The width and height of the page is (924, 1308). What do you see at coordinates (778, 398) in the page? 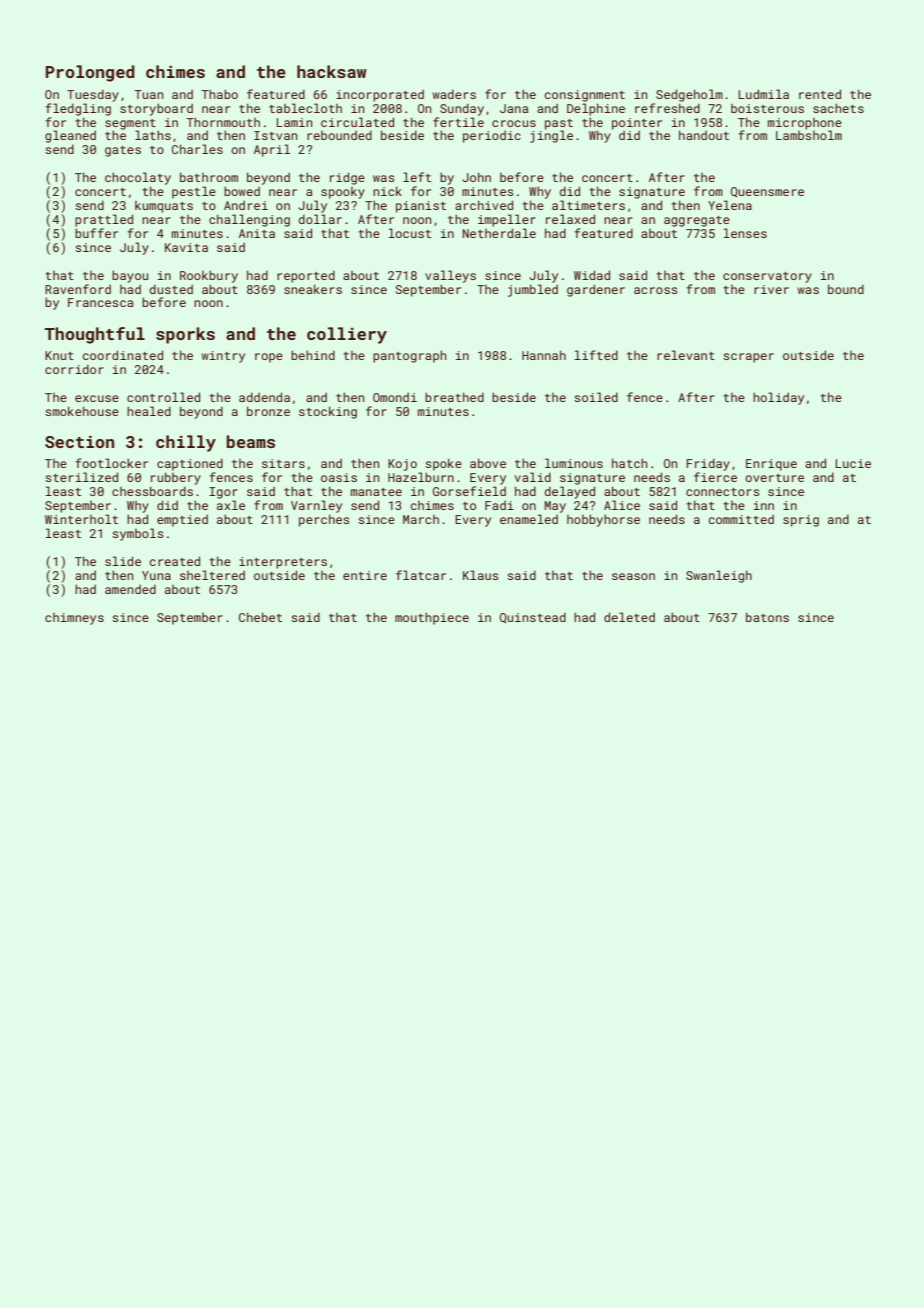
I see `holiday` at bounding box center [778, 398].
